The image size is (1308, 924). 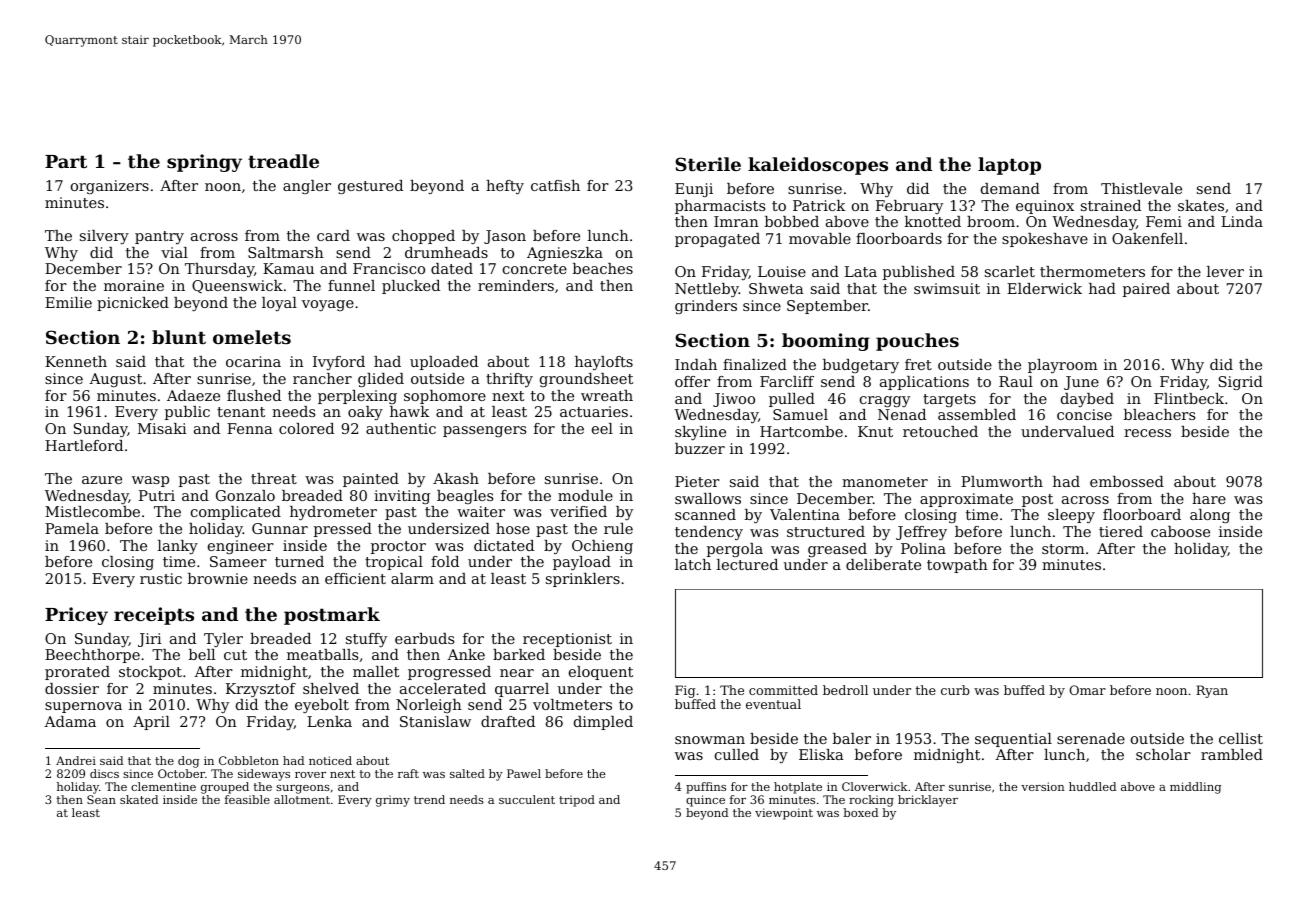 I want to click on caboose, so click(x=1180, y=531).
